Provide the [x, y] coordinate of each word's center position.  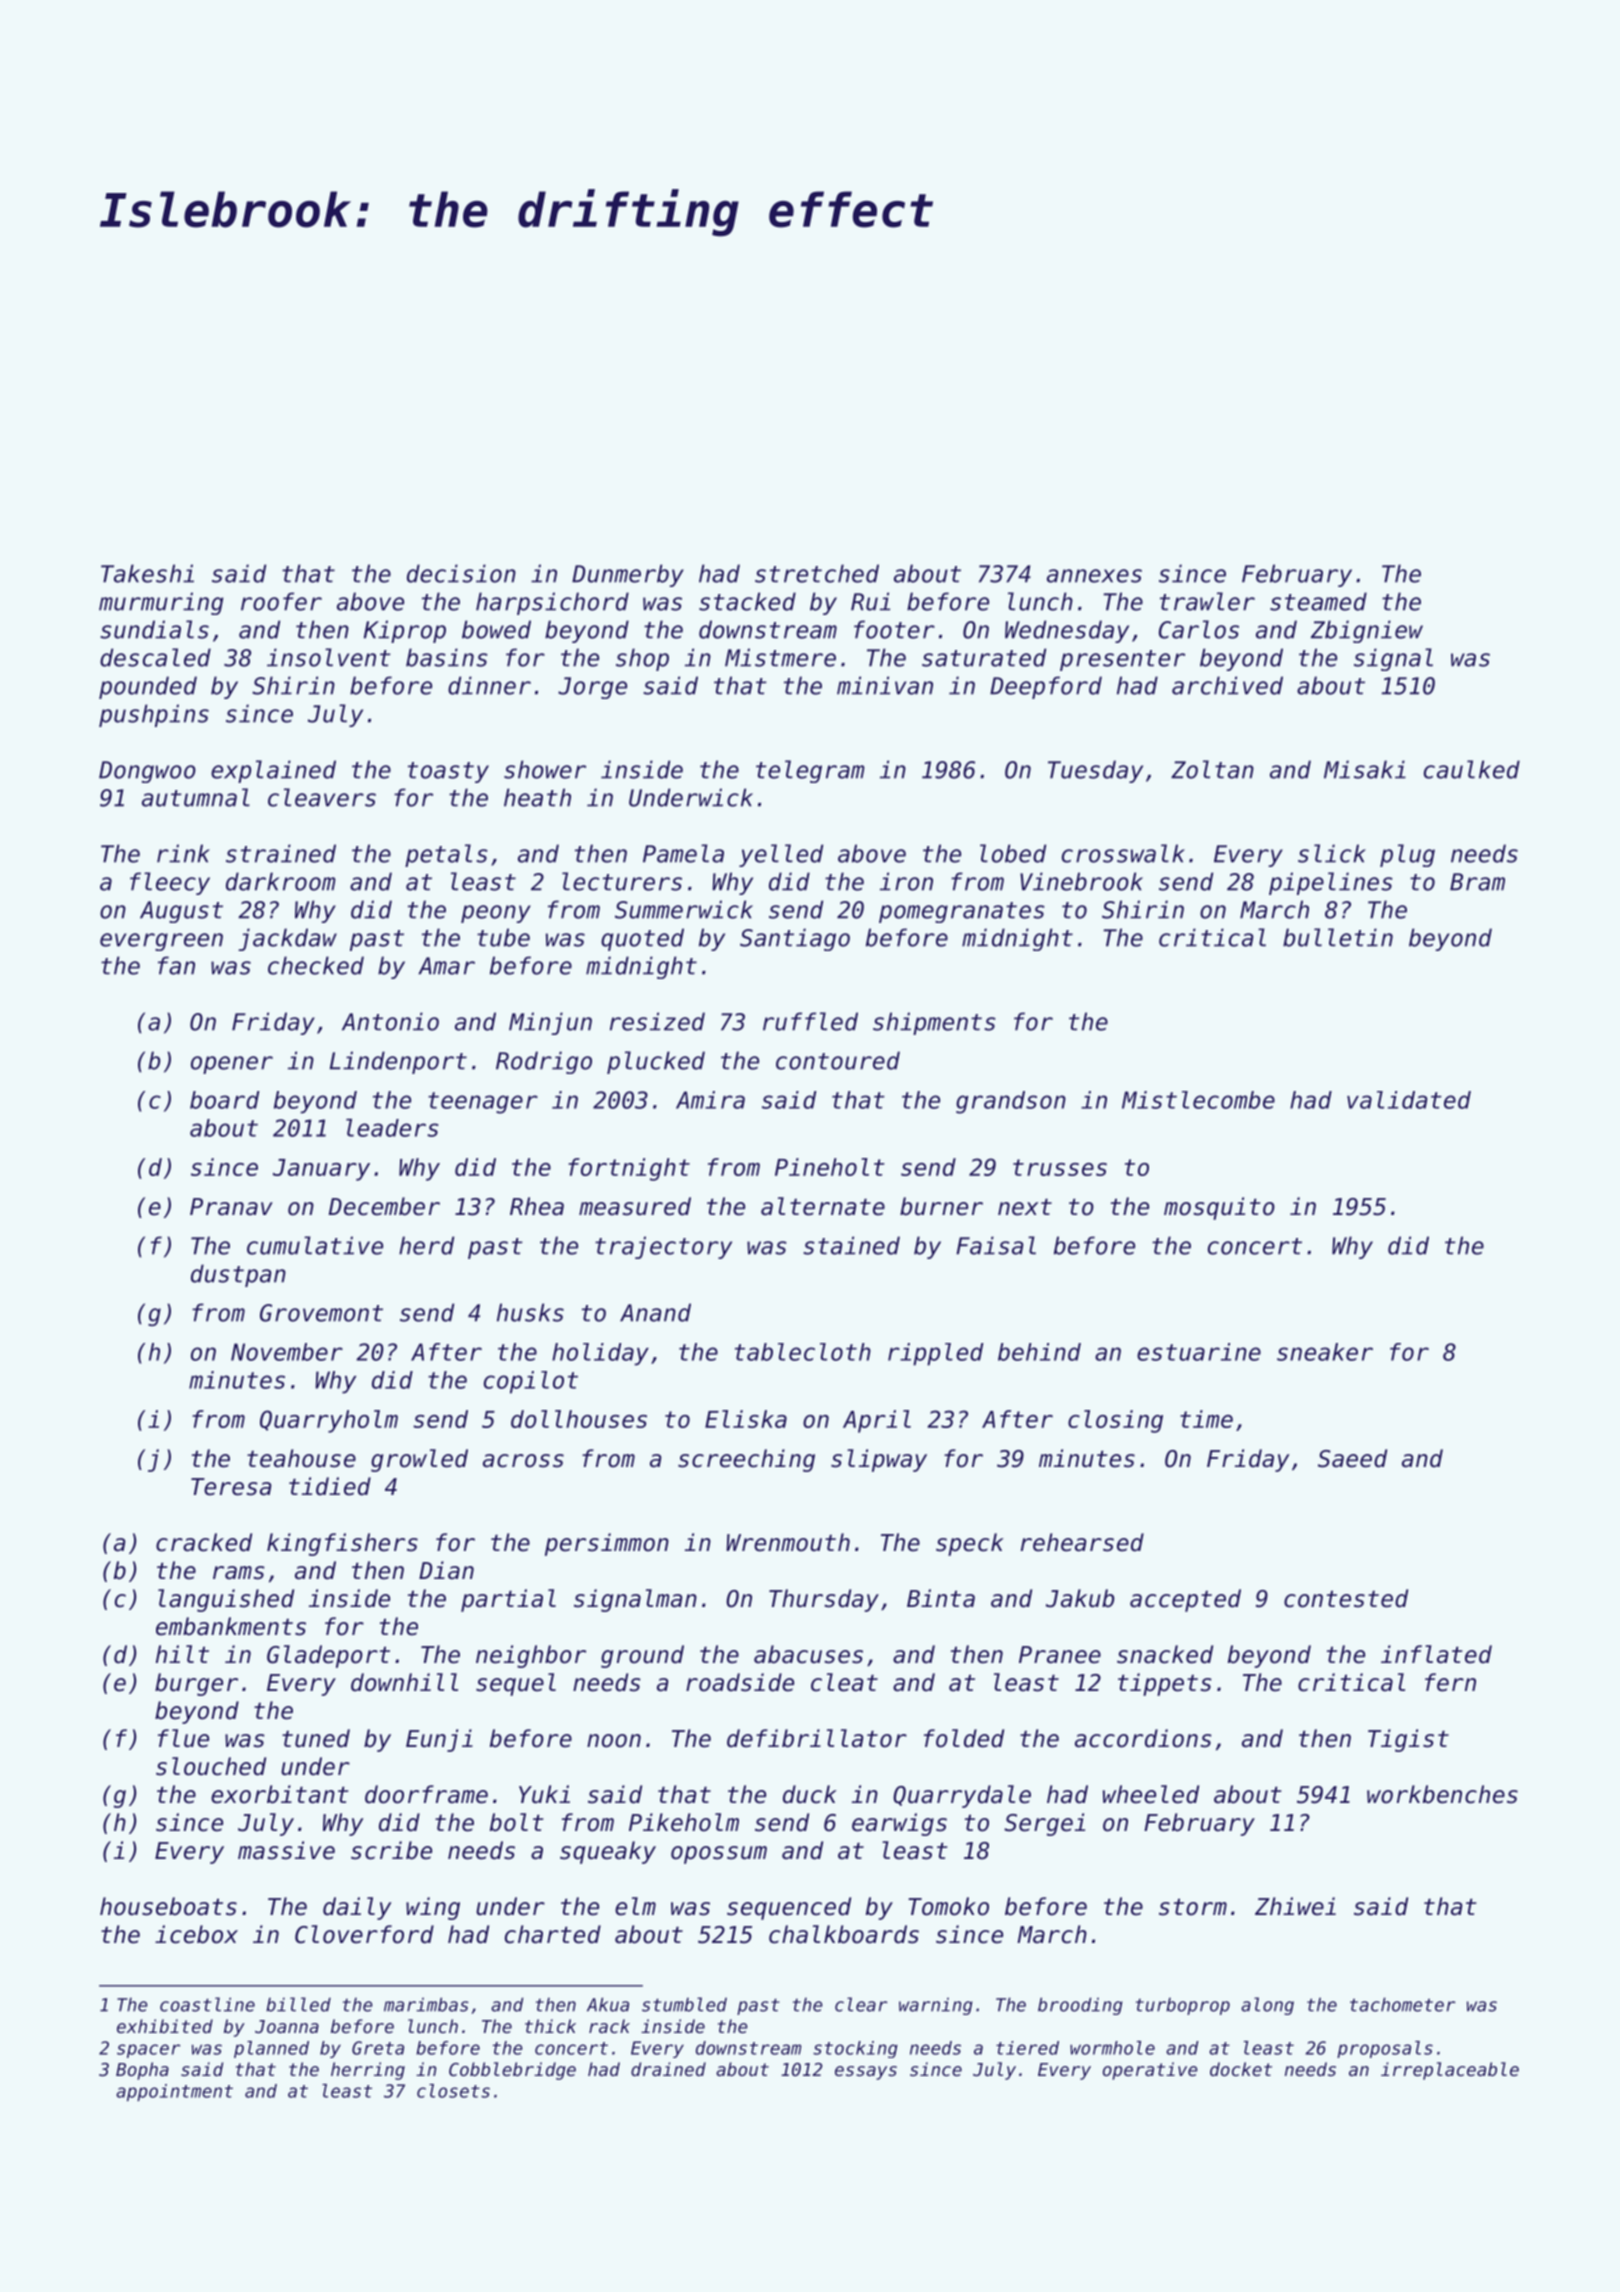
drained [668, 2069]
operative [1150, 2071]
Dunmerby [628, 575]
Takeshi [147, 573]
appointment [174, 2092]
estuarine [1199, 1352]
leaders [392, 1128]
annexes [1094, 576]
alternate [823, 1206]
